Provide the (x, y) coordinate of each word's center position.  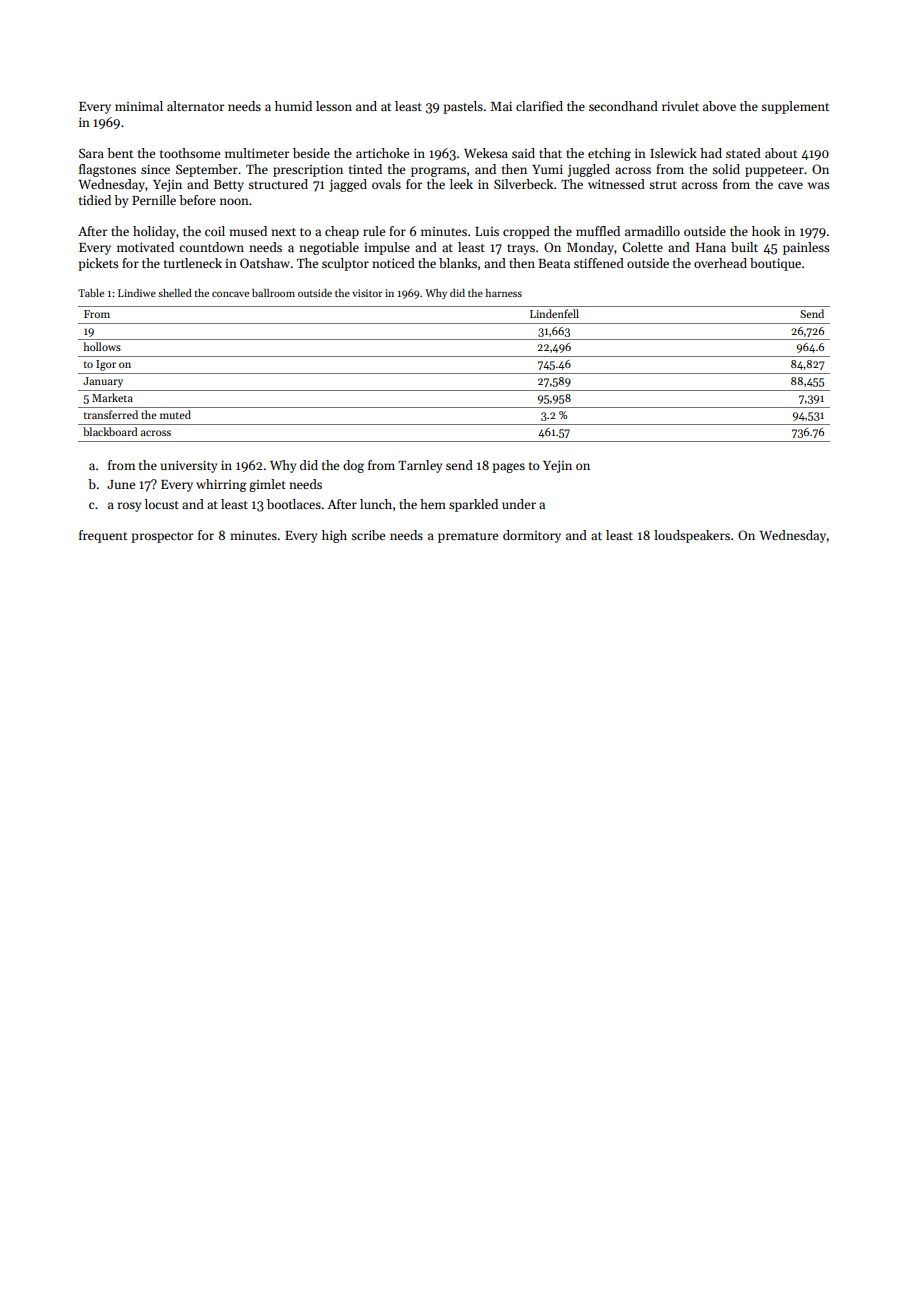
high (334, 536)
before (197, 200)
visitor (367, 293)
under (519, 504)
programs (438, 172)
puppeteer (774, 171)
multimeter (257, 153)
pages (508, 468)
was (818, 185)
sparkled (473, 505)
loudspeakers (692, 536)
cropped (526, 232)
